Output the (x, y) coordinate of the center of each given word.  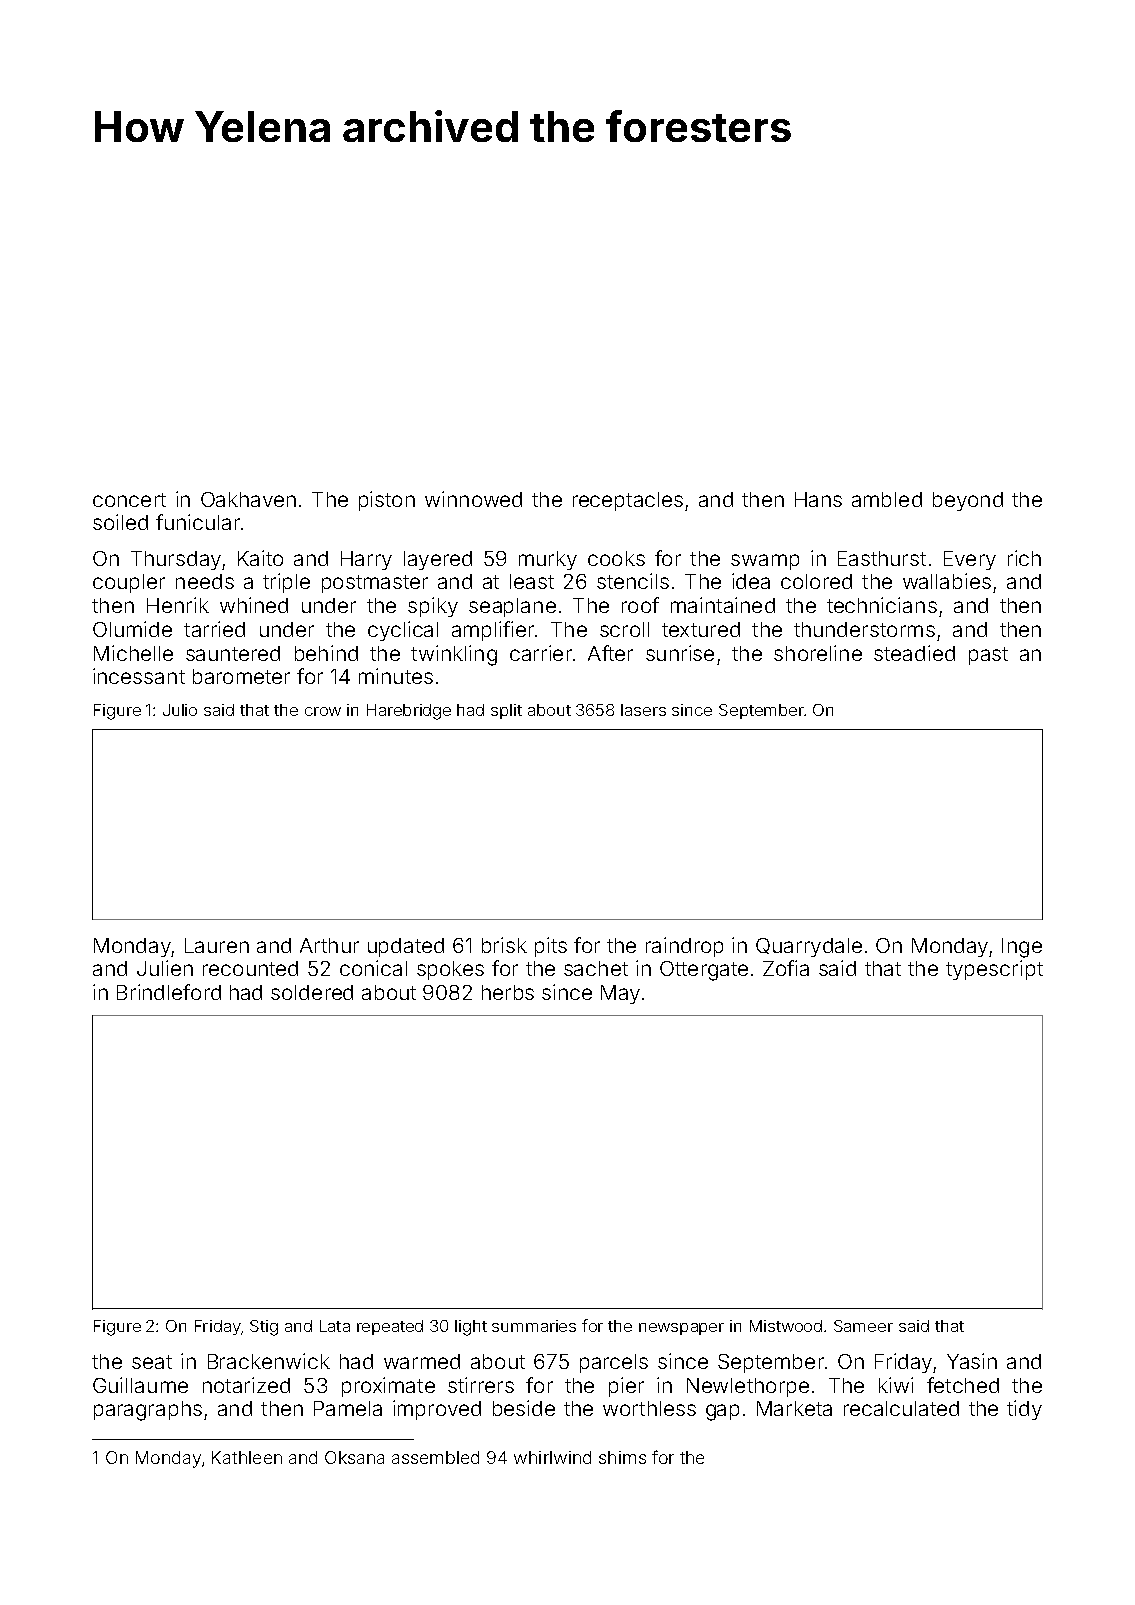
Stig (264, 1328)
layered (438, 560)
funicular (198, 522)
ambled (887, 499)
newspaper (681, 1329)
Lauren (217, 945)
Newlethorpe (748, 1387)
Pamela (348, 1408)
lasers (643, 710)
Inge (1022, 948)
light (471, 1328)
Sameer (863, 1326)
